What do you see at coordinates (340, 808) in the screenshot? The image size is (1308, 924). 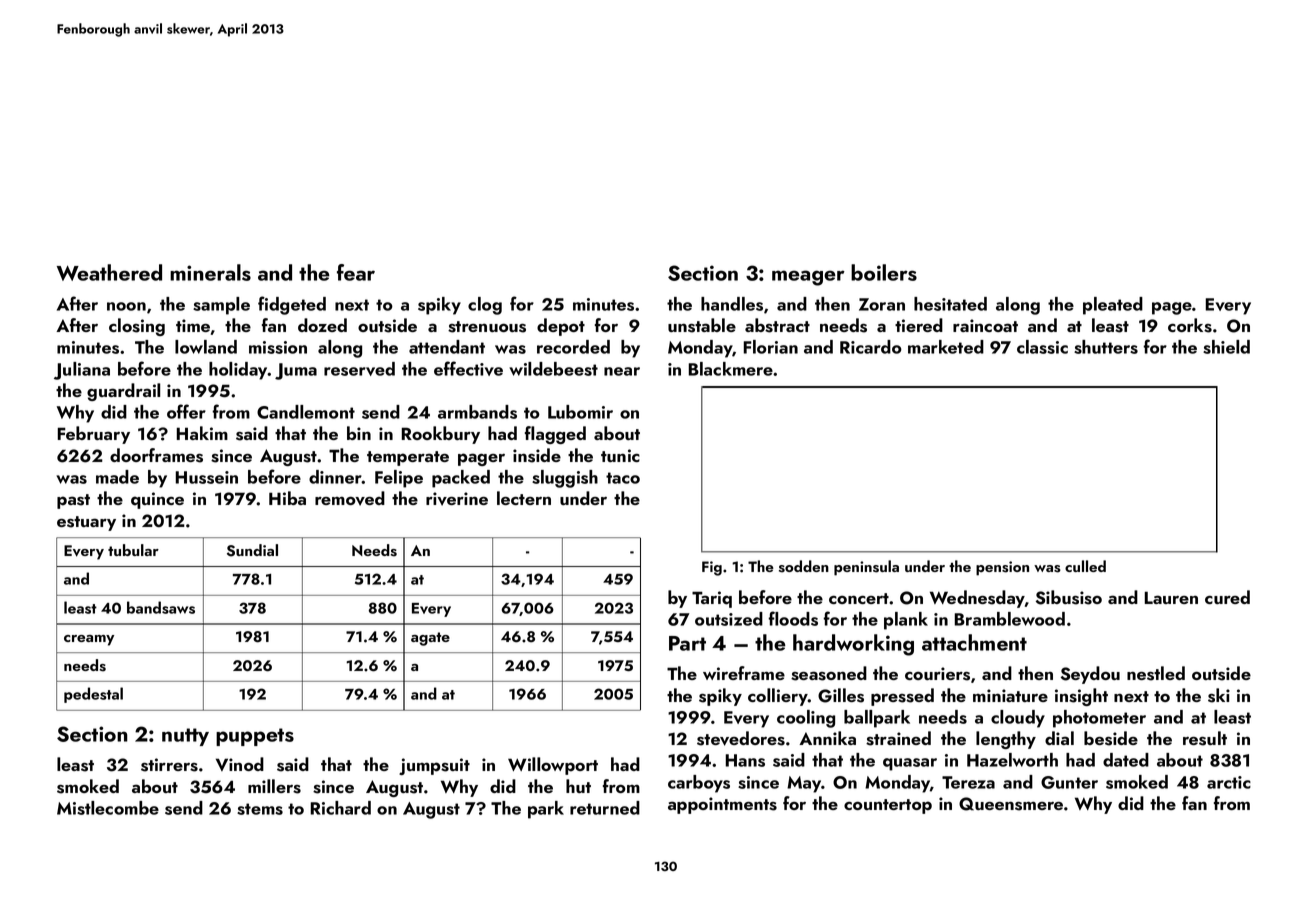 I see `Richard` at bounding box center [340, 808].
